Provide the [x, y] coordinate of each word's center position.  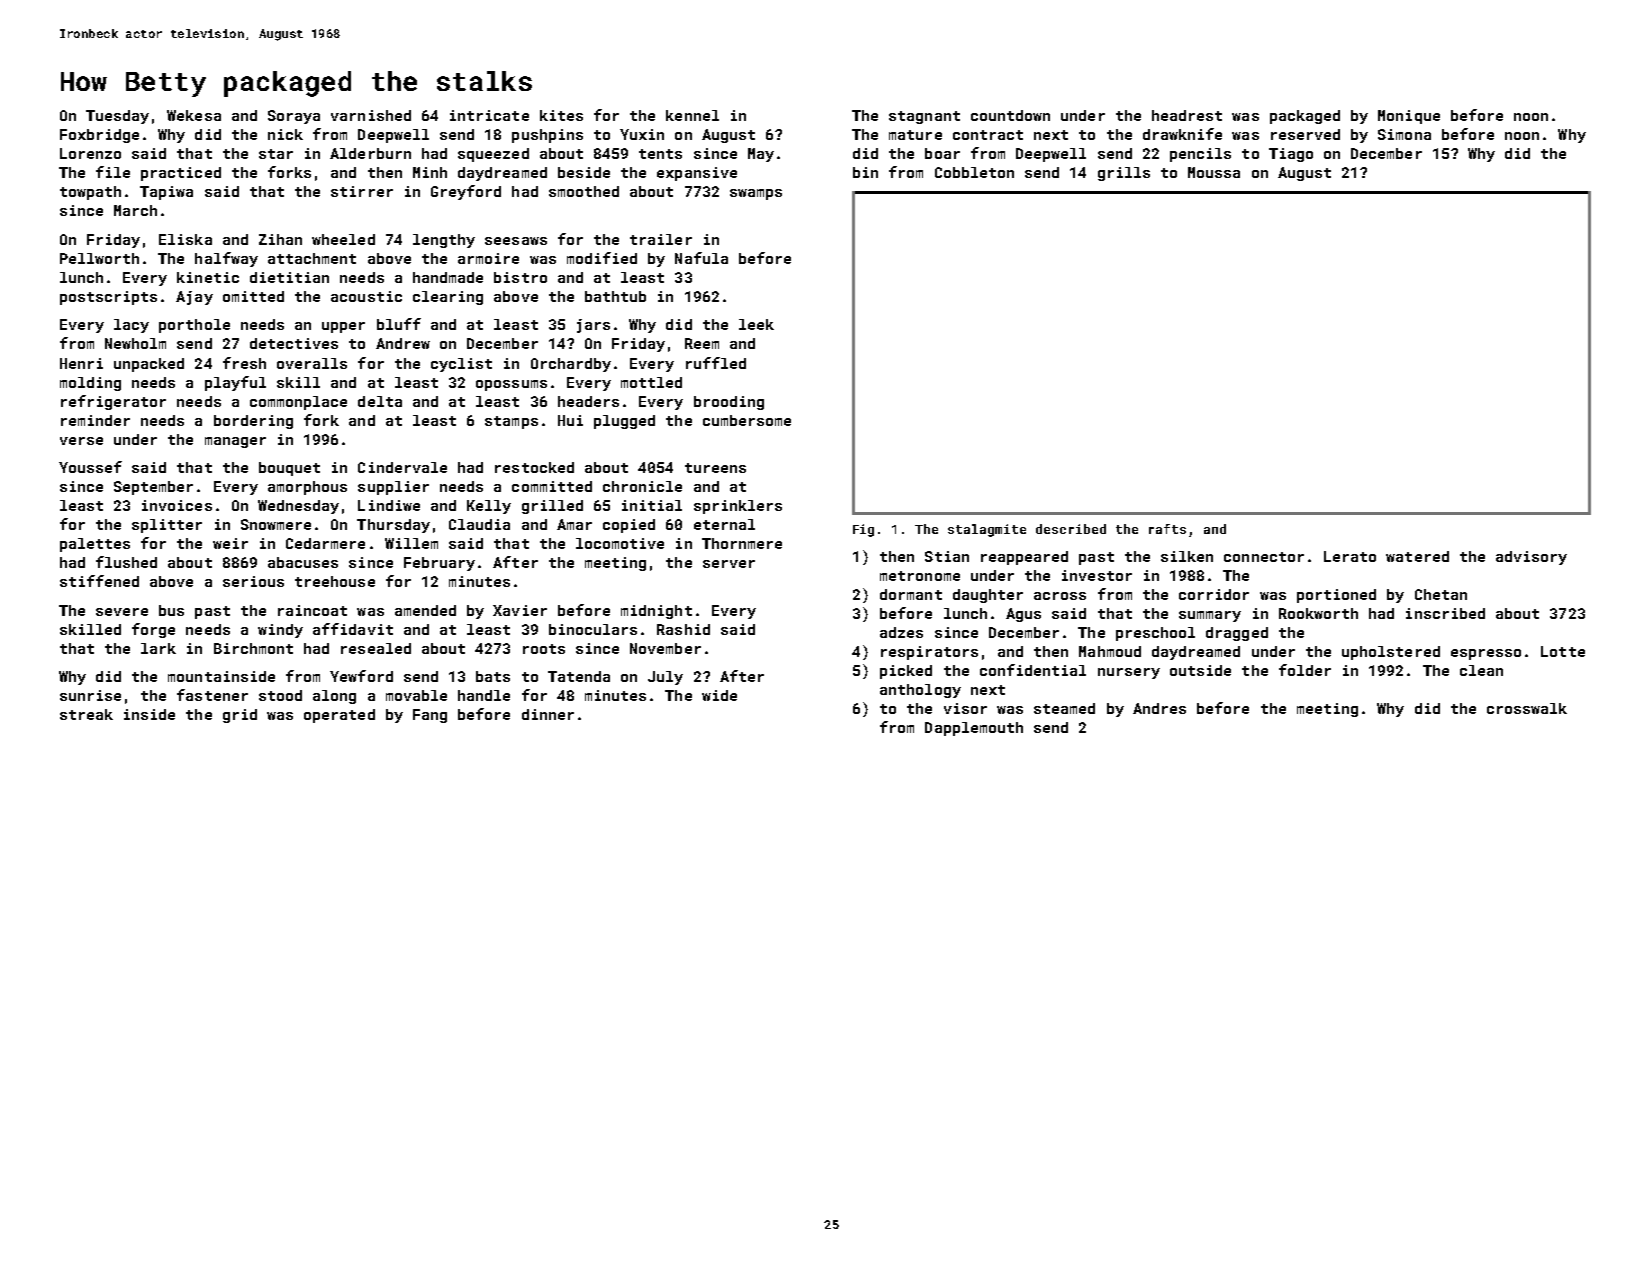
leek [756, 324]
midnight [656, 612]
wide [719, 695]
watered [1417, 556]
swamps [756, 194]
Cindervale [402, 467]
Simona [1404, 134]
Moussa [1214, 172]
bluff [399, 324]
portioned [1336, 596]
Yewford [361, 676]
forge [153, 630]
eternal [724, 524]
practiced [181, 174]
